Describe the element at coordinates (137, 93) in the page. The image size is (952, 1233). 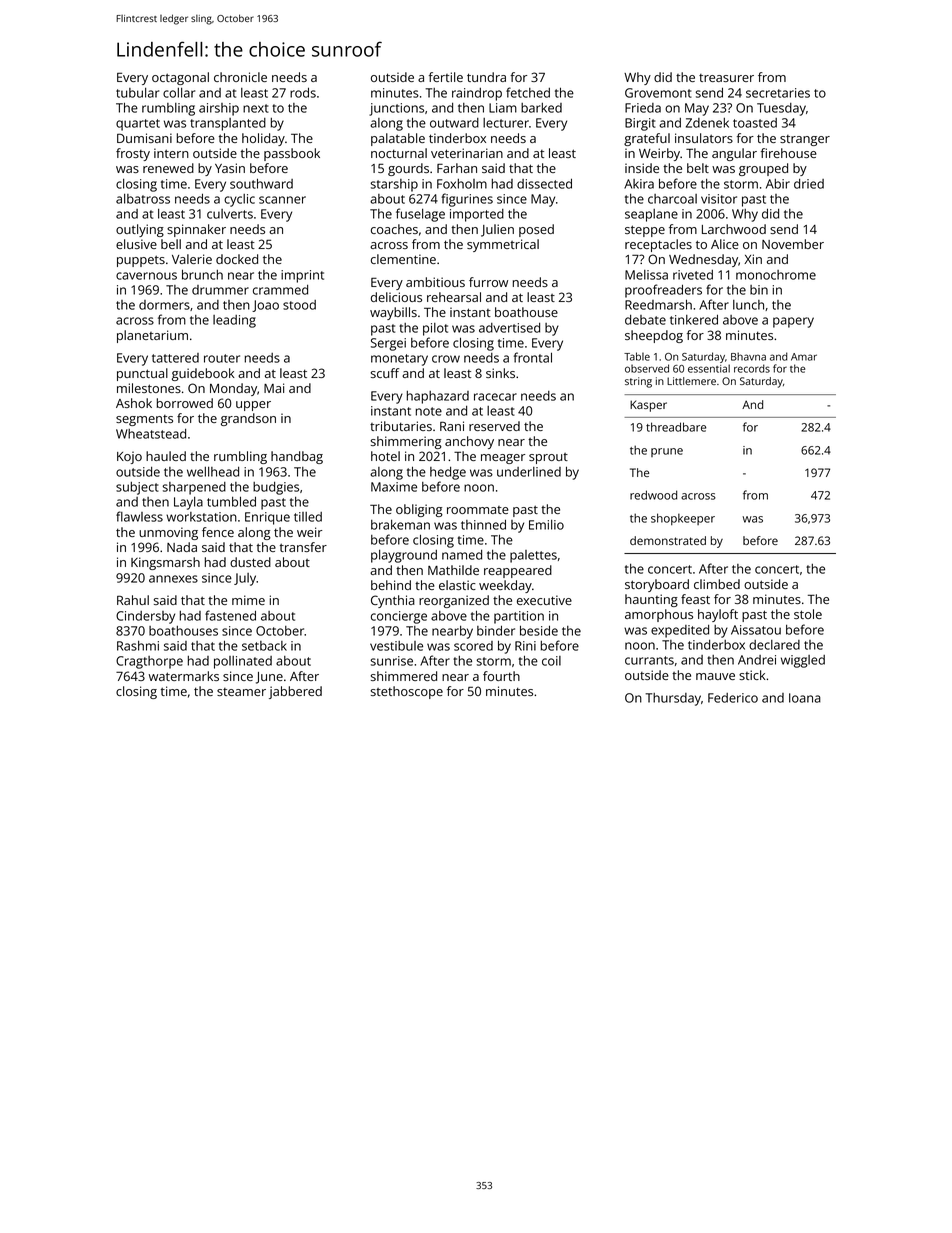
I see `tubular` at that location.
